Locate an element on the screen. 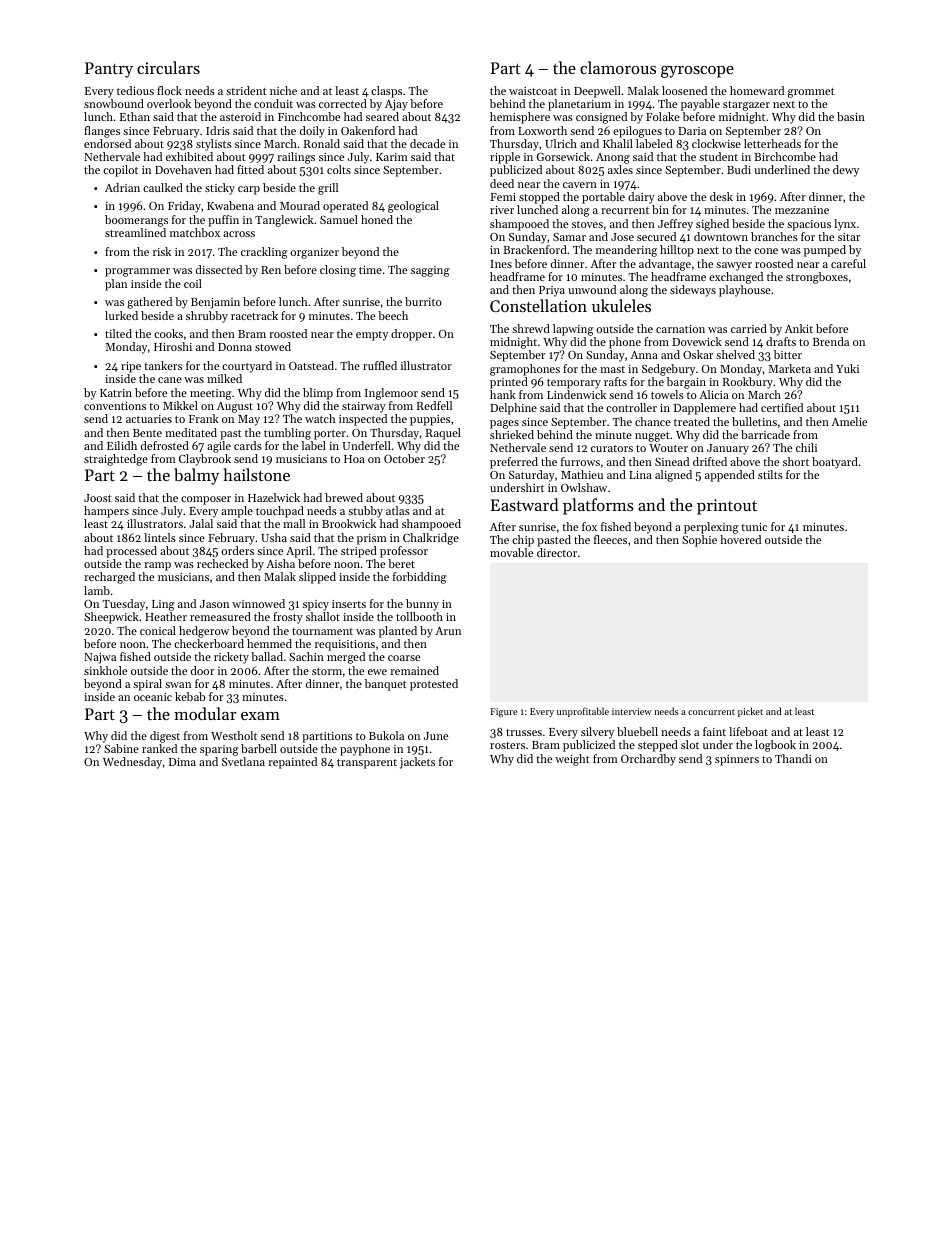 The width and height of the screenshot is (952, 1233). repainted is located at coordinates (292, 763).
